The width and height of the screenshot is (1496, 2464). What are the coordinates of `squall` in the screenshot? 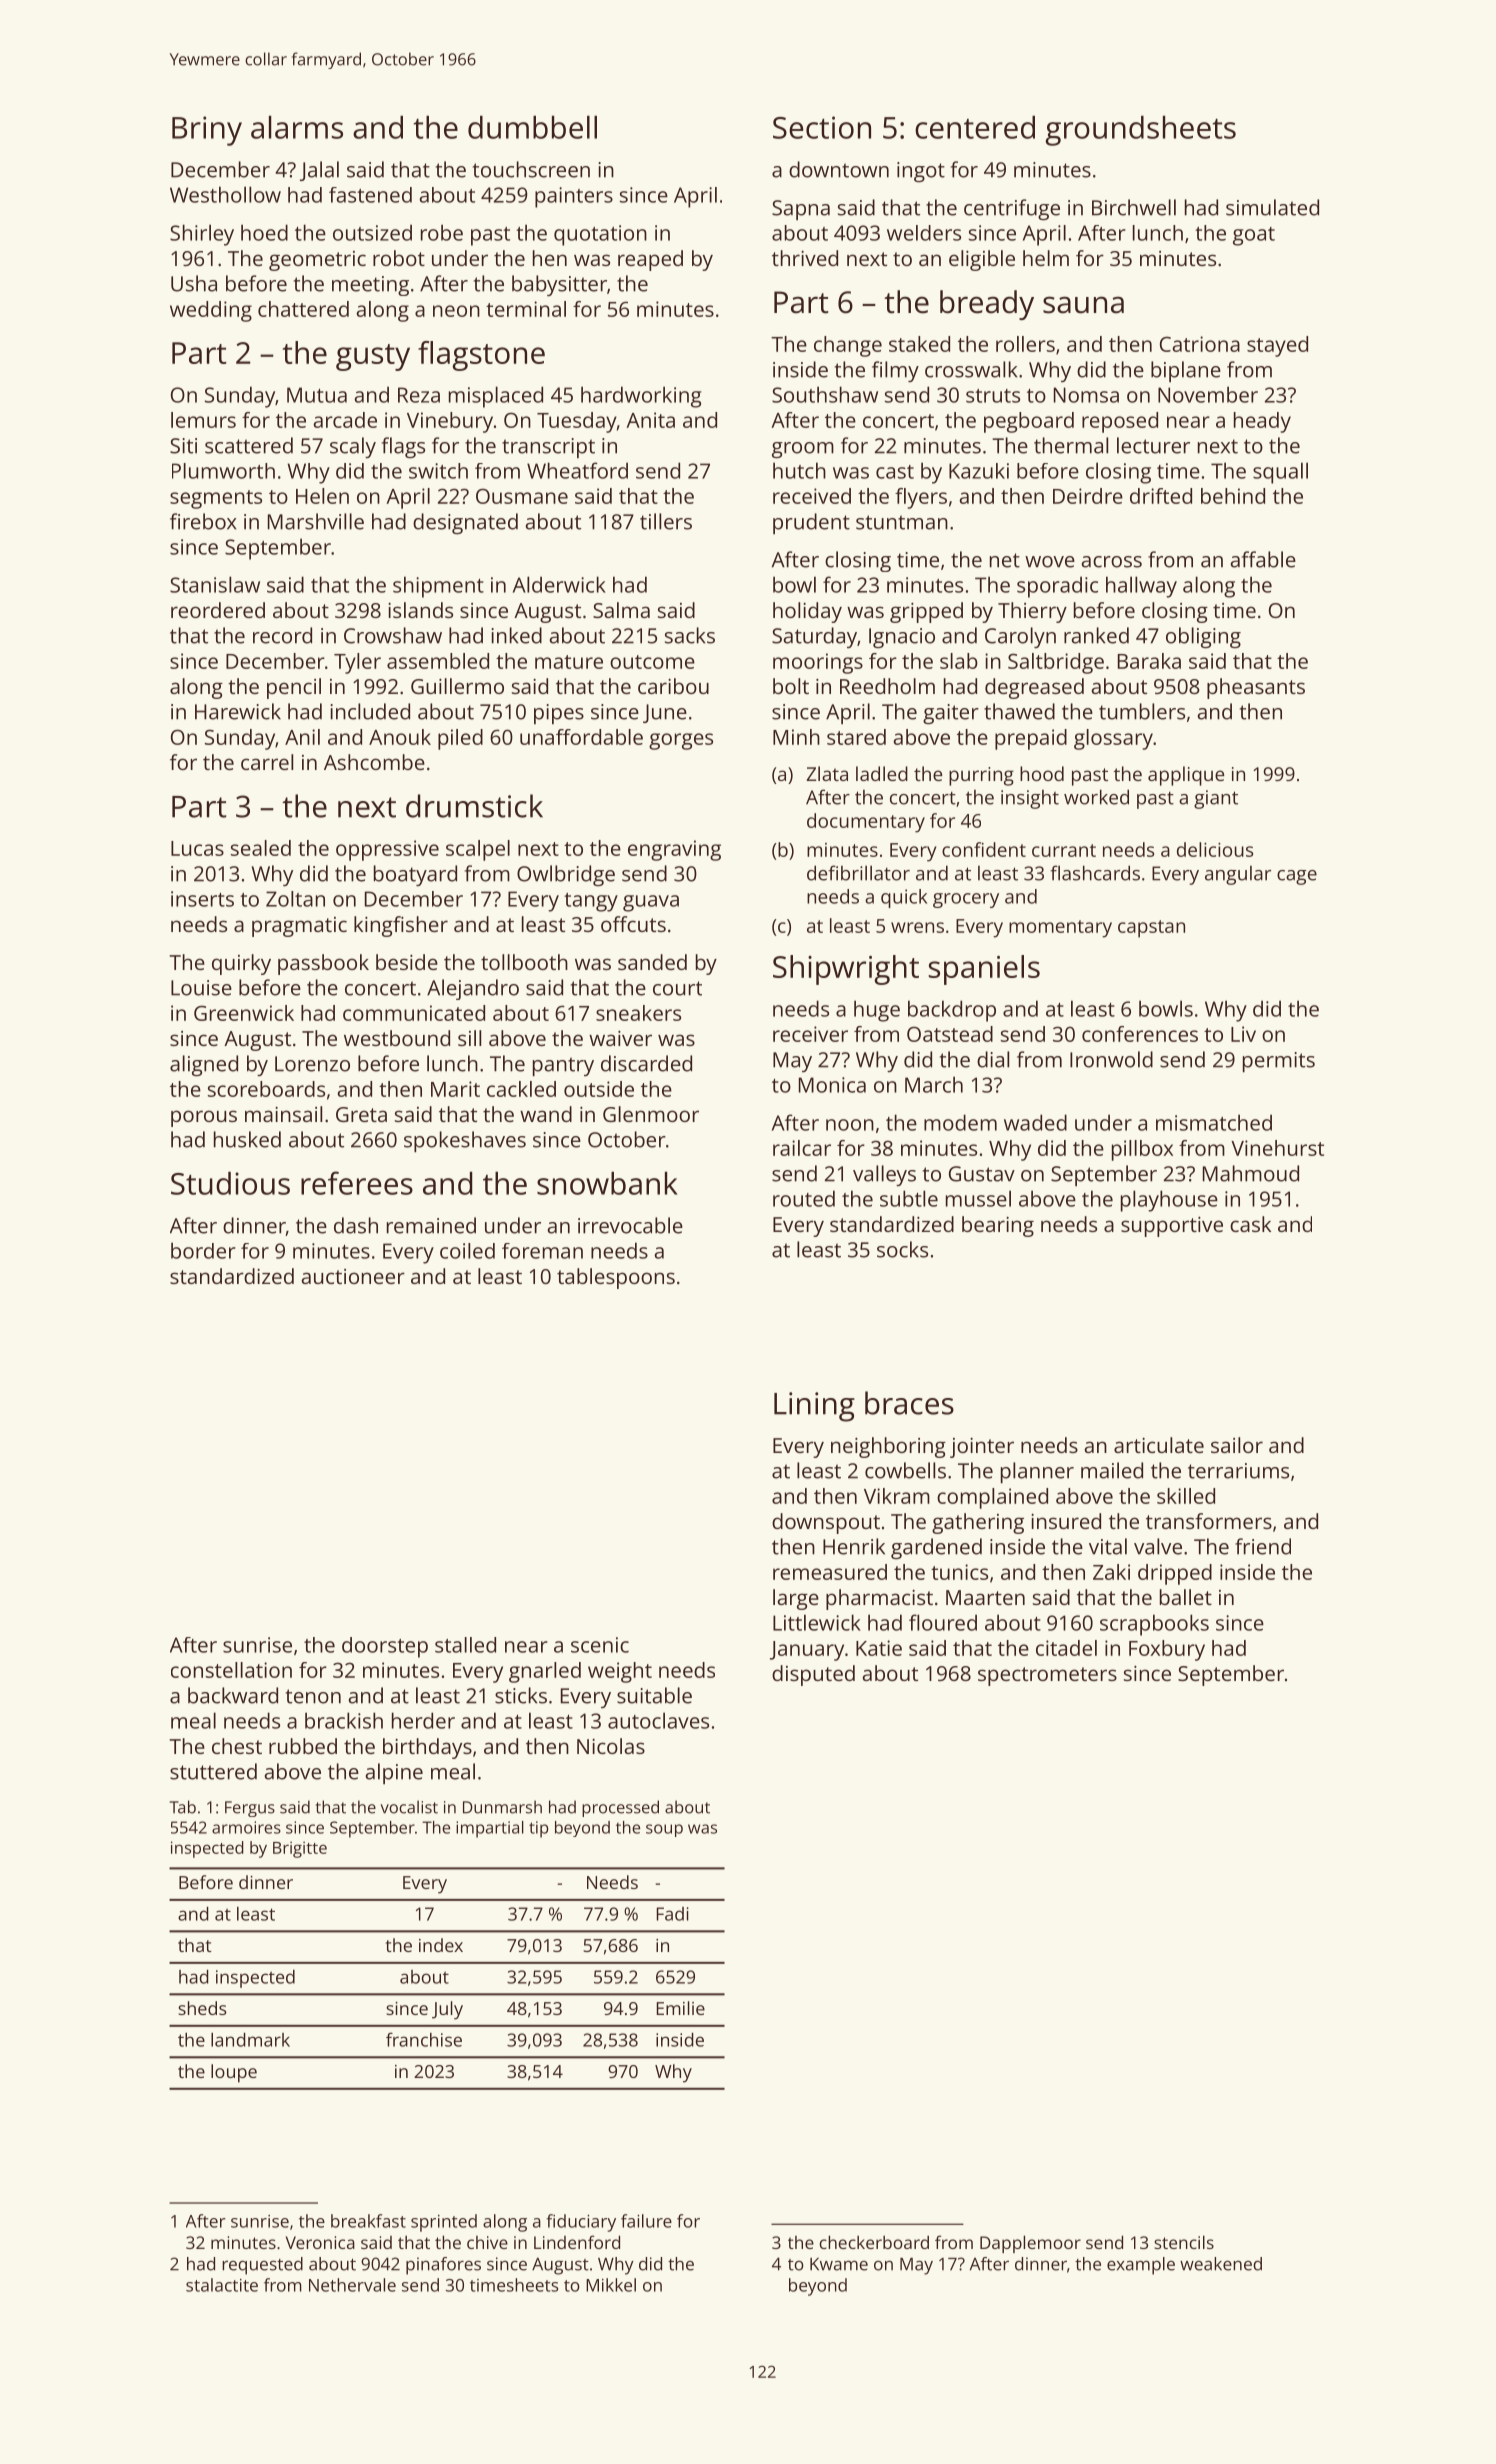 It's located at (1280, 473).
